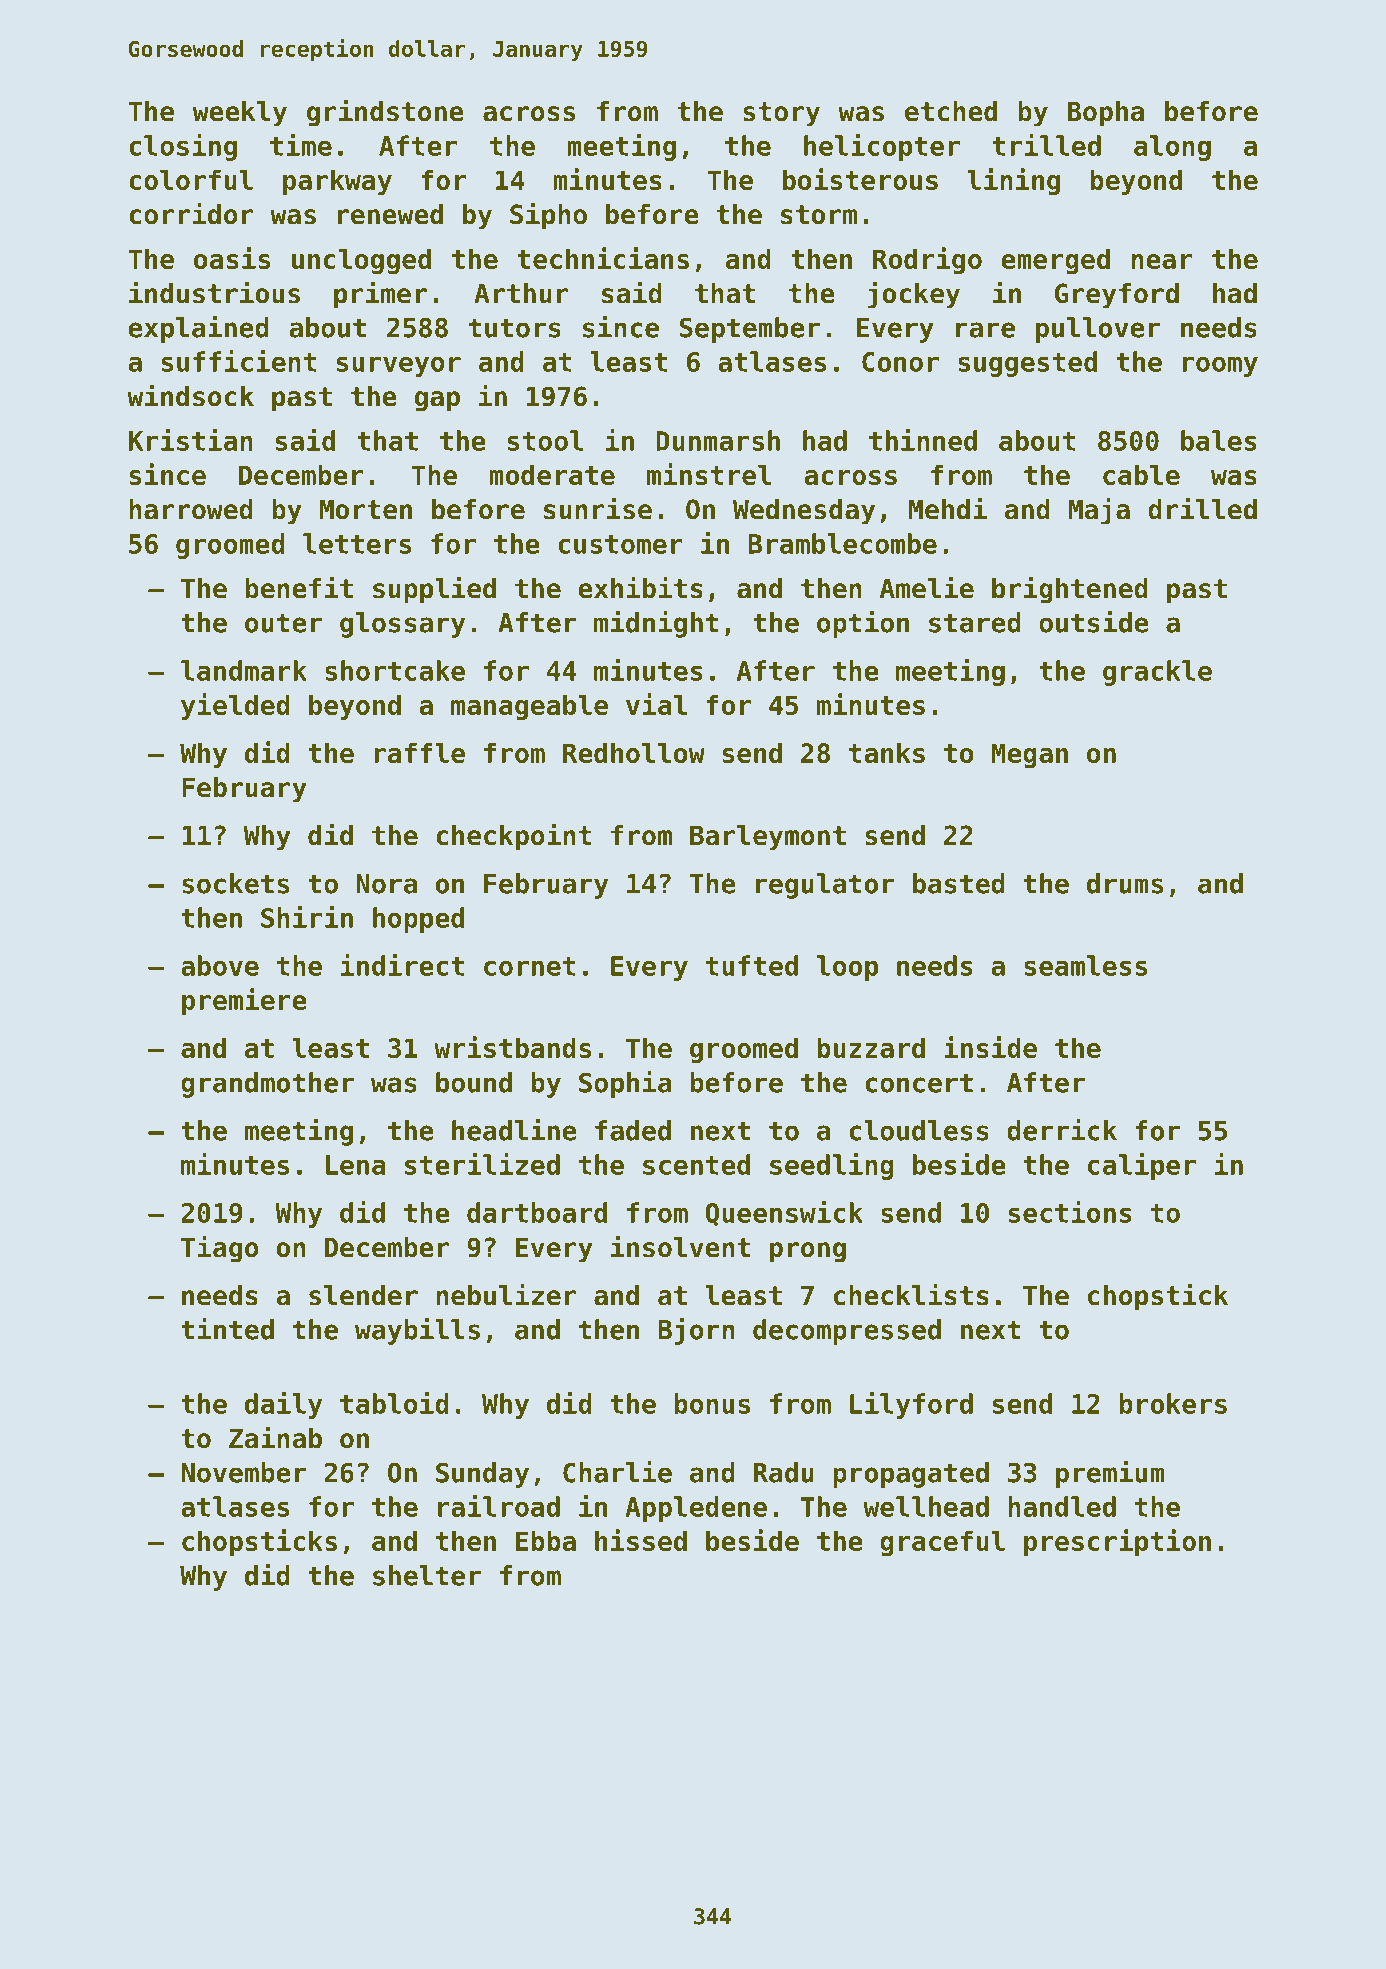  I want to click on Shirin, so click(307, 917).
